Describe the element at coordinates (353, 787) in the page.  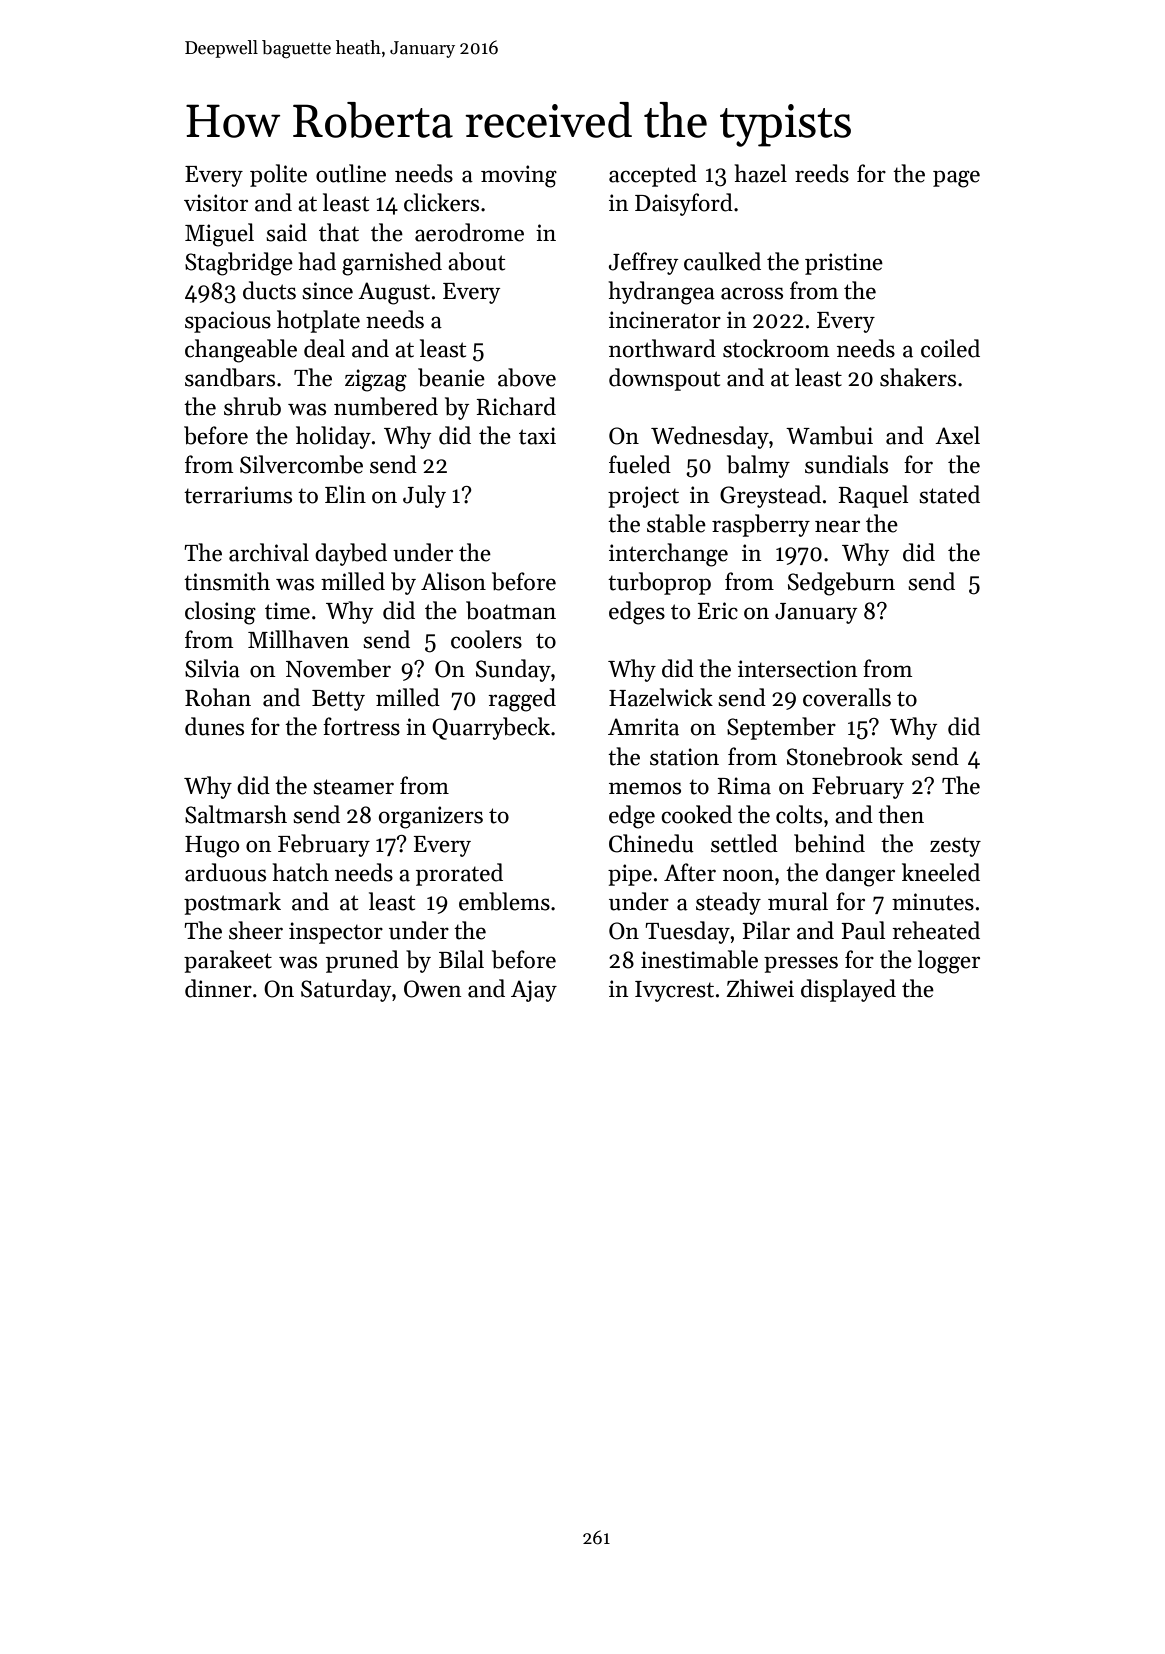
I see `steamer` at that location.
